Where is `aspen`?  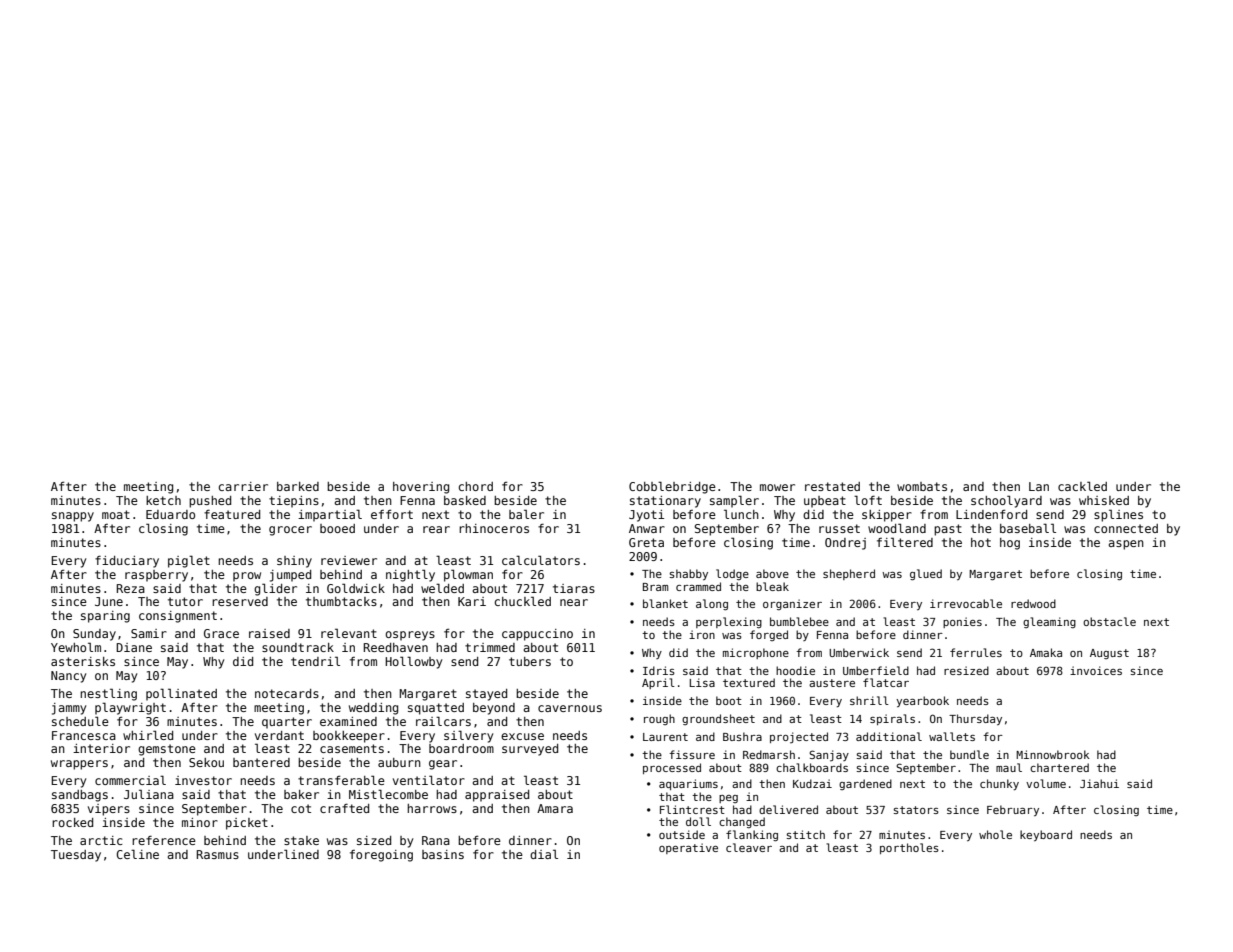 aspen is located at coordinates (1126, 545).
